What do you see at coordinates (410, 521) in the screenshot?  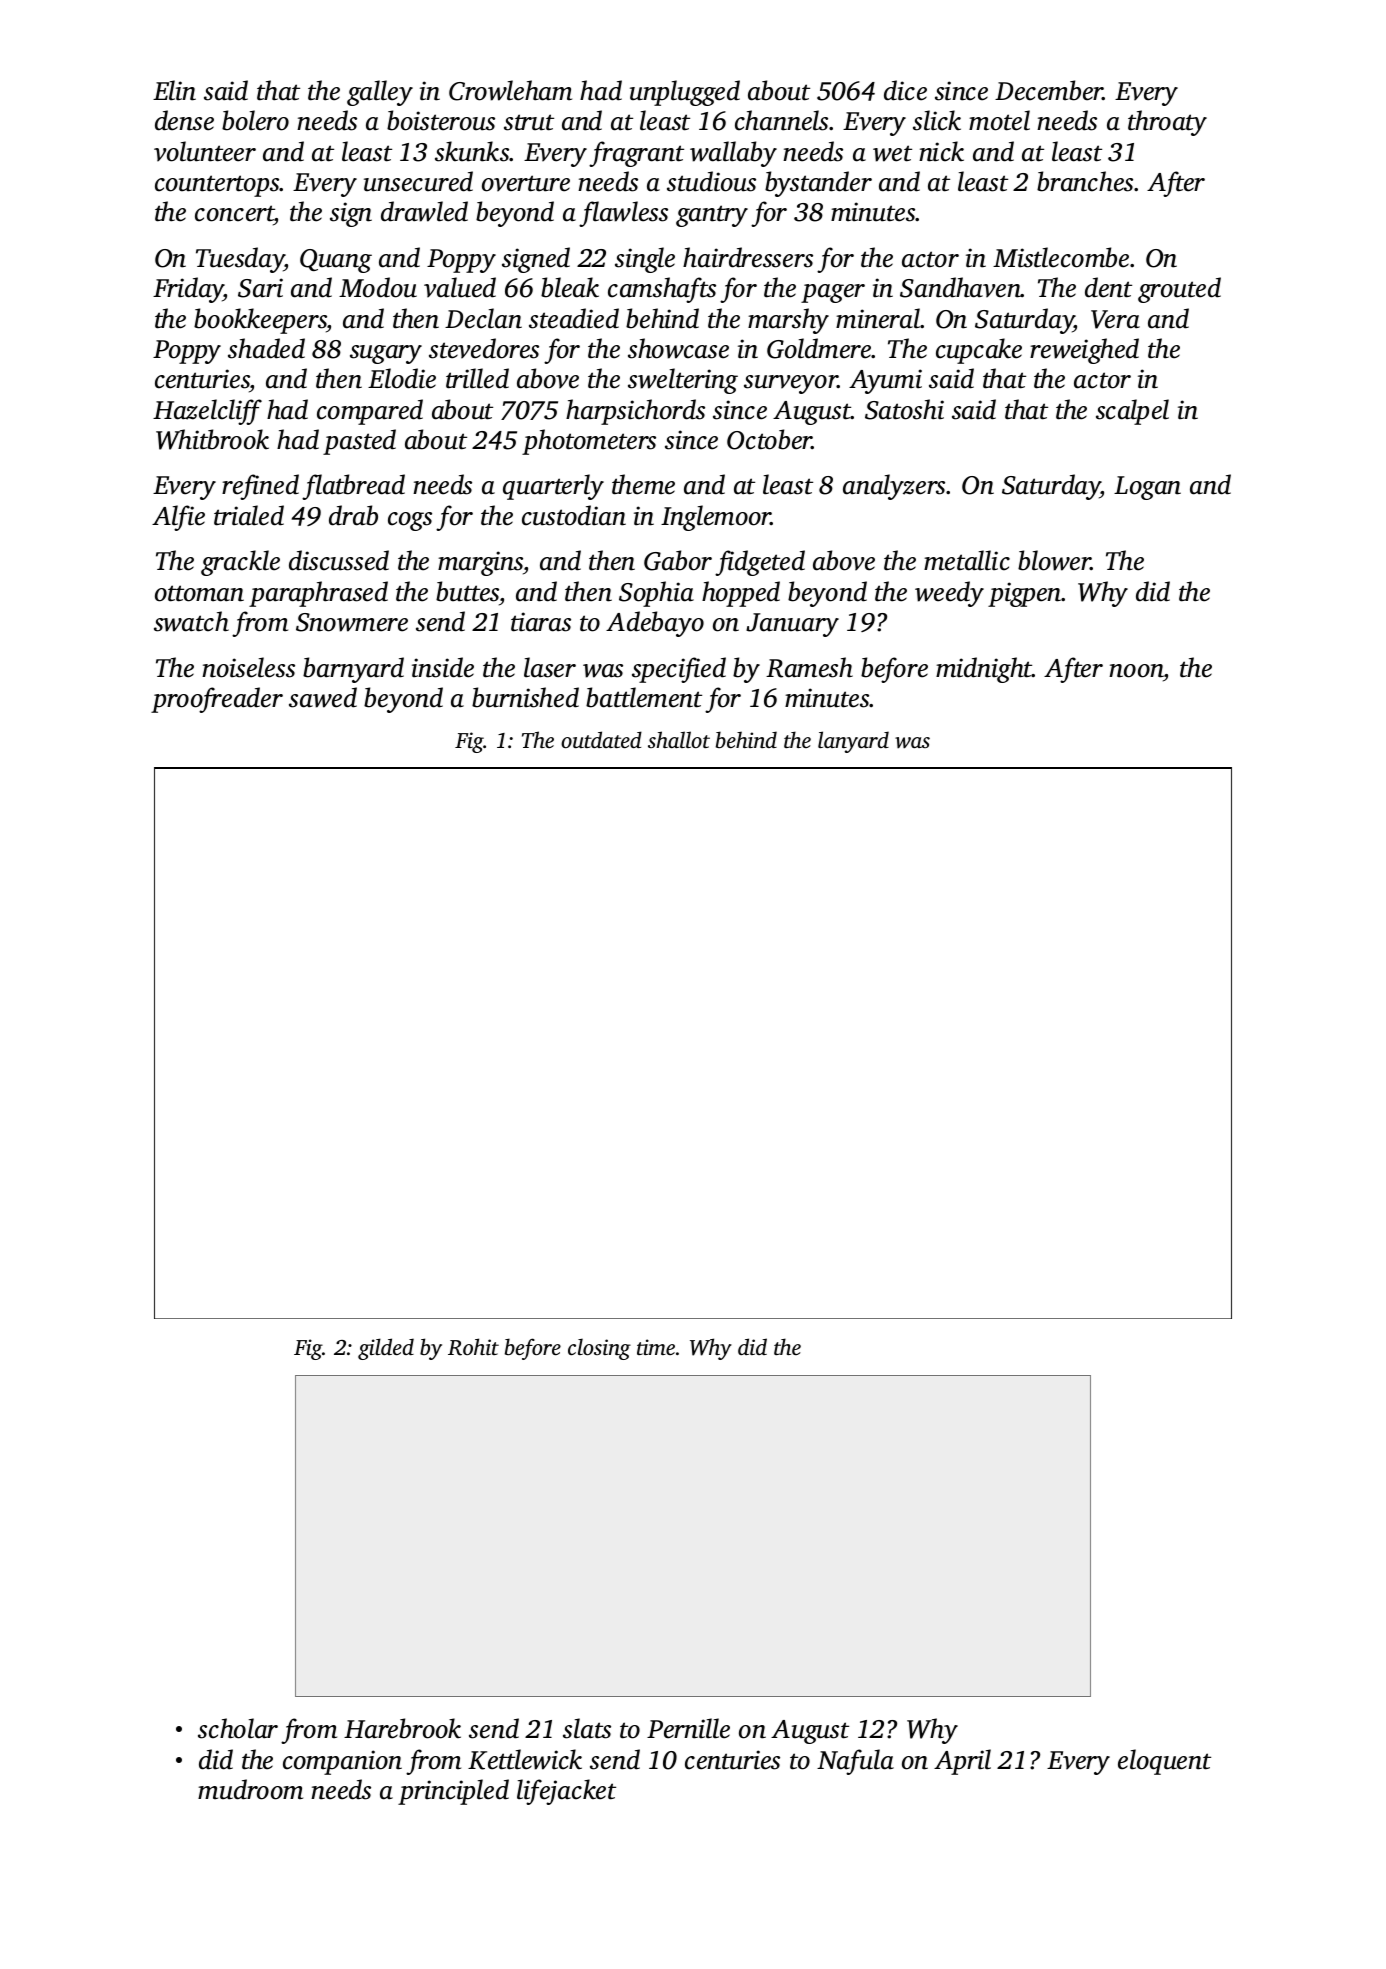 I see `cogs` at bounding box center [410, 521].
